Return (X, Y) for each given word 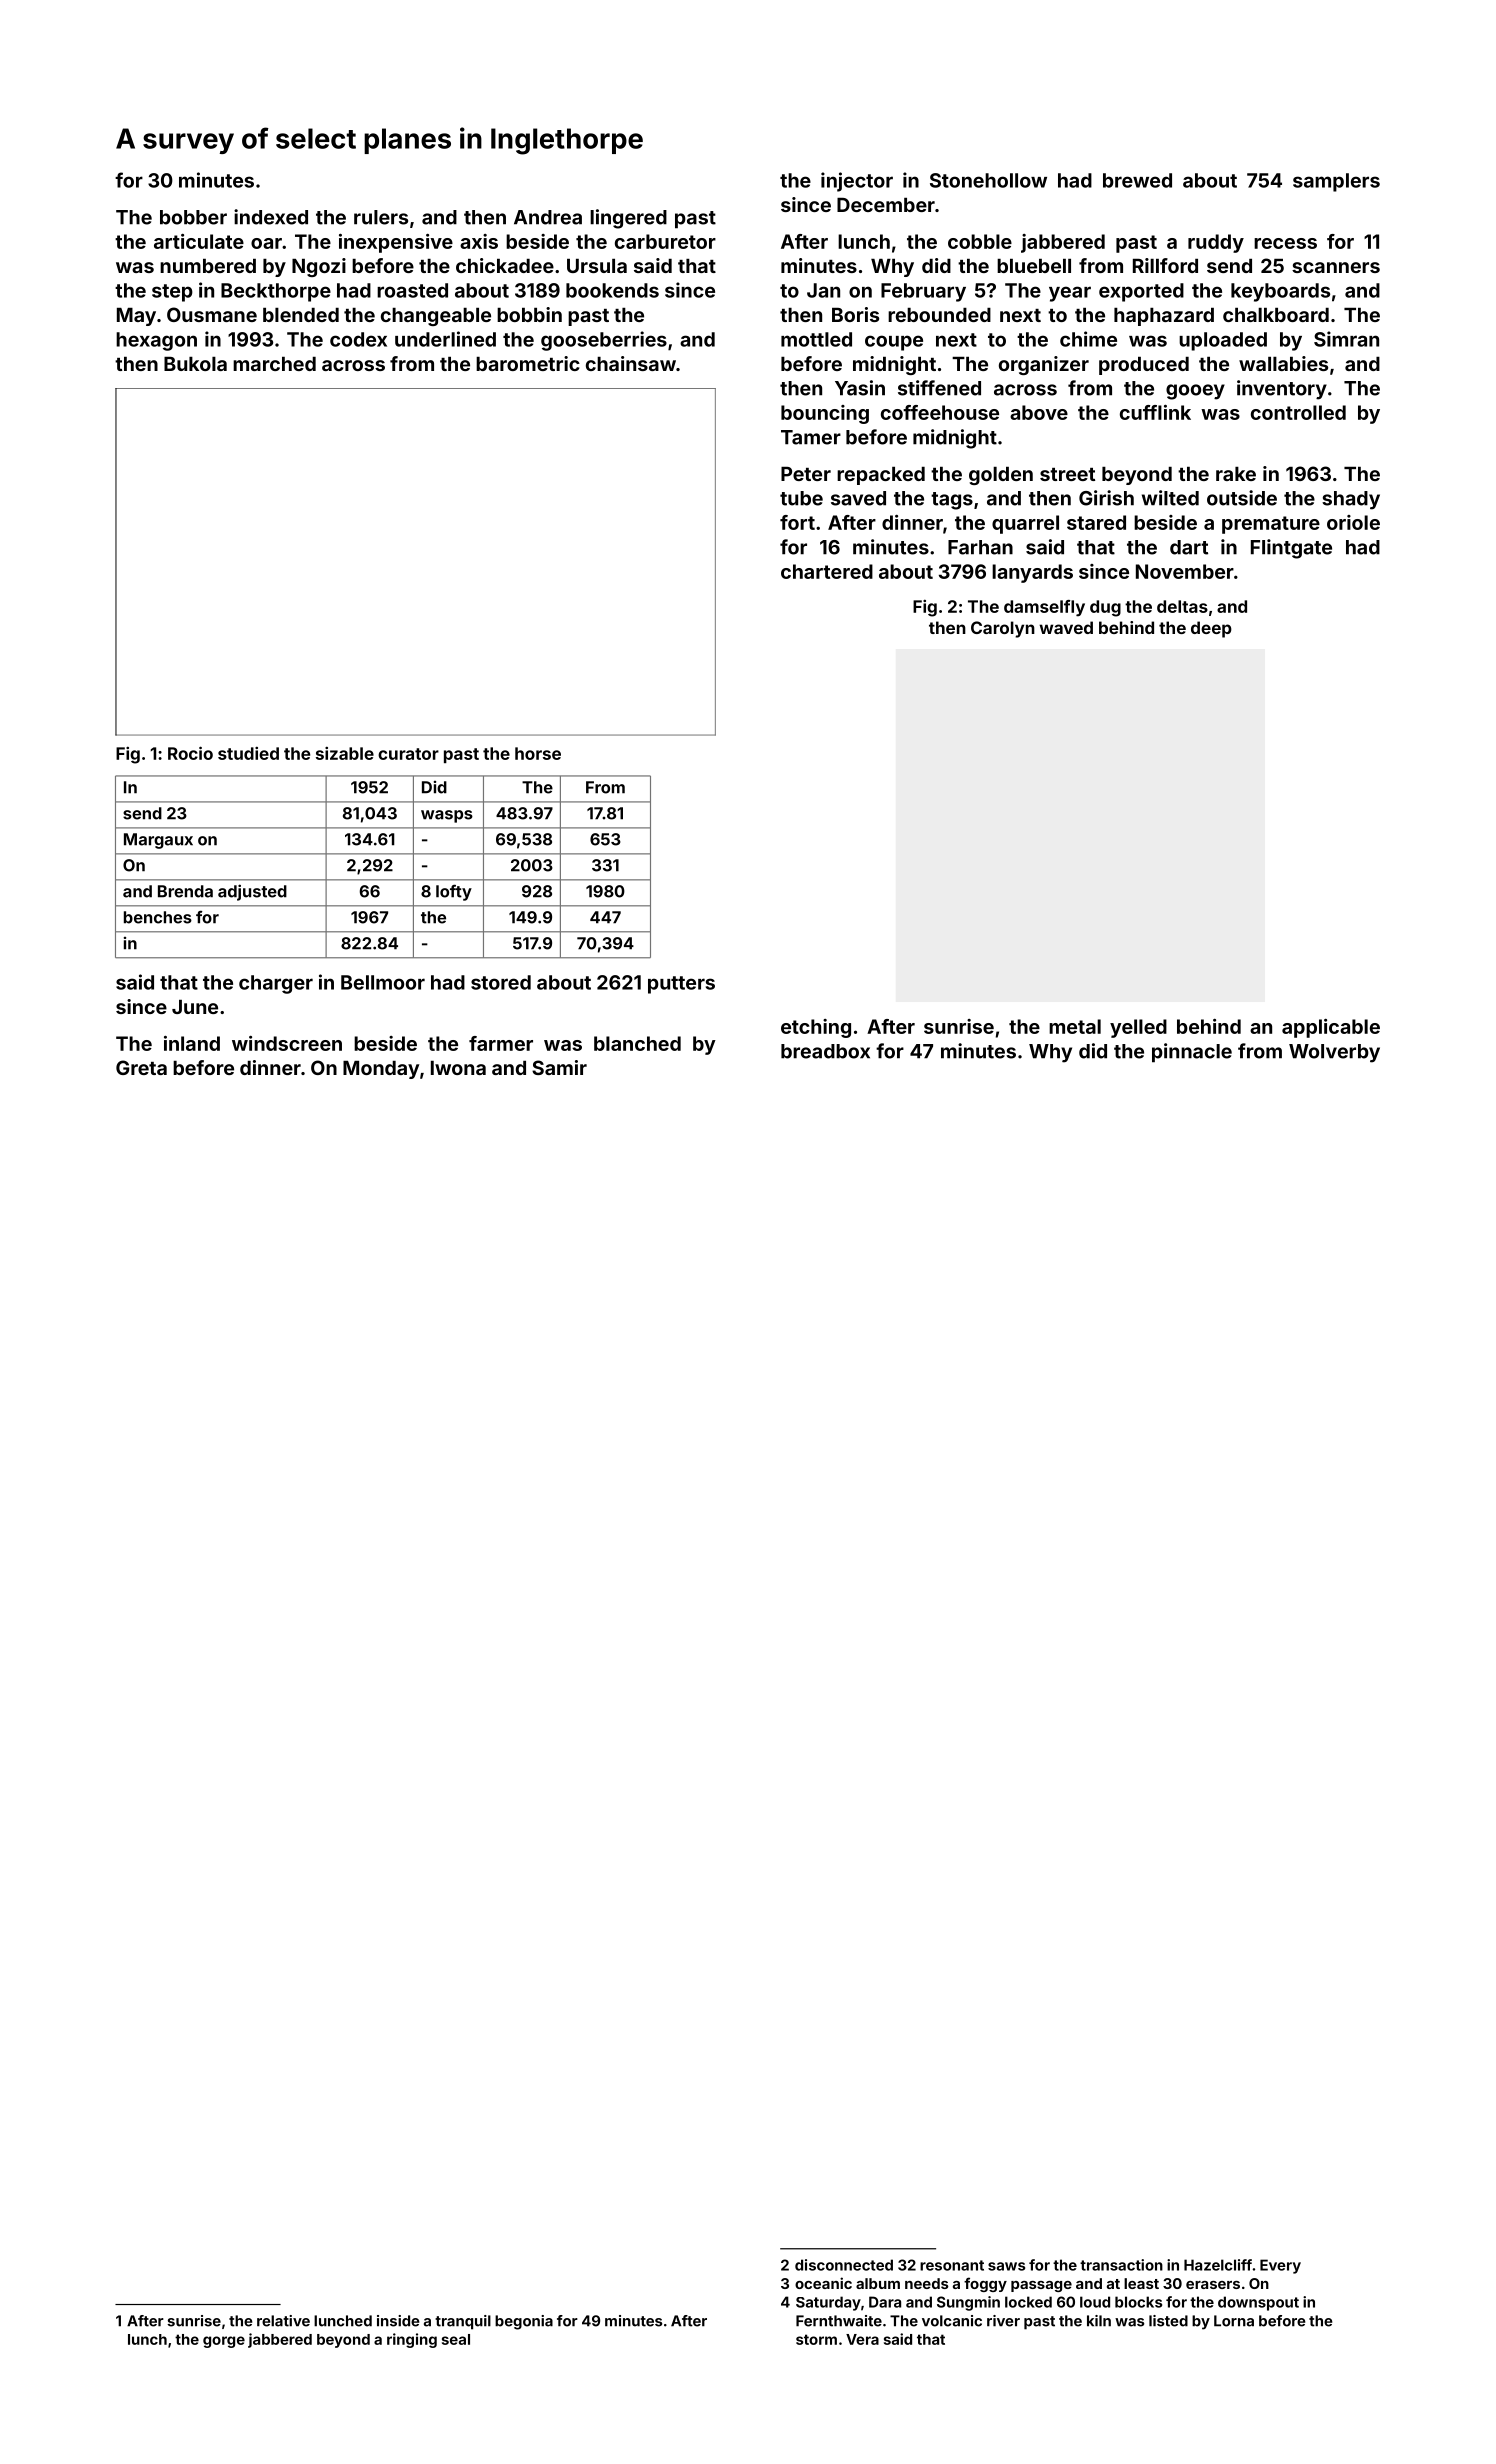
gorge (224, 2342)
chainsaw (631, 363)
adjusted (252, 892)
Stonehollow (988, 180)
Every (1280, 2266)
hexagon (156, 341)
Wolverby (1334, 1053)
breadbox (825, 1051)
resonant (952, 2265)
